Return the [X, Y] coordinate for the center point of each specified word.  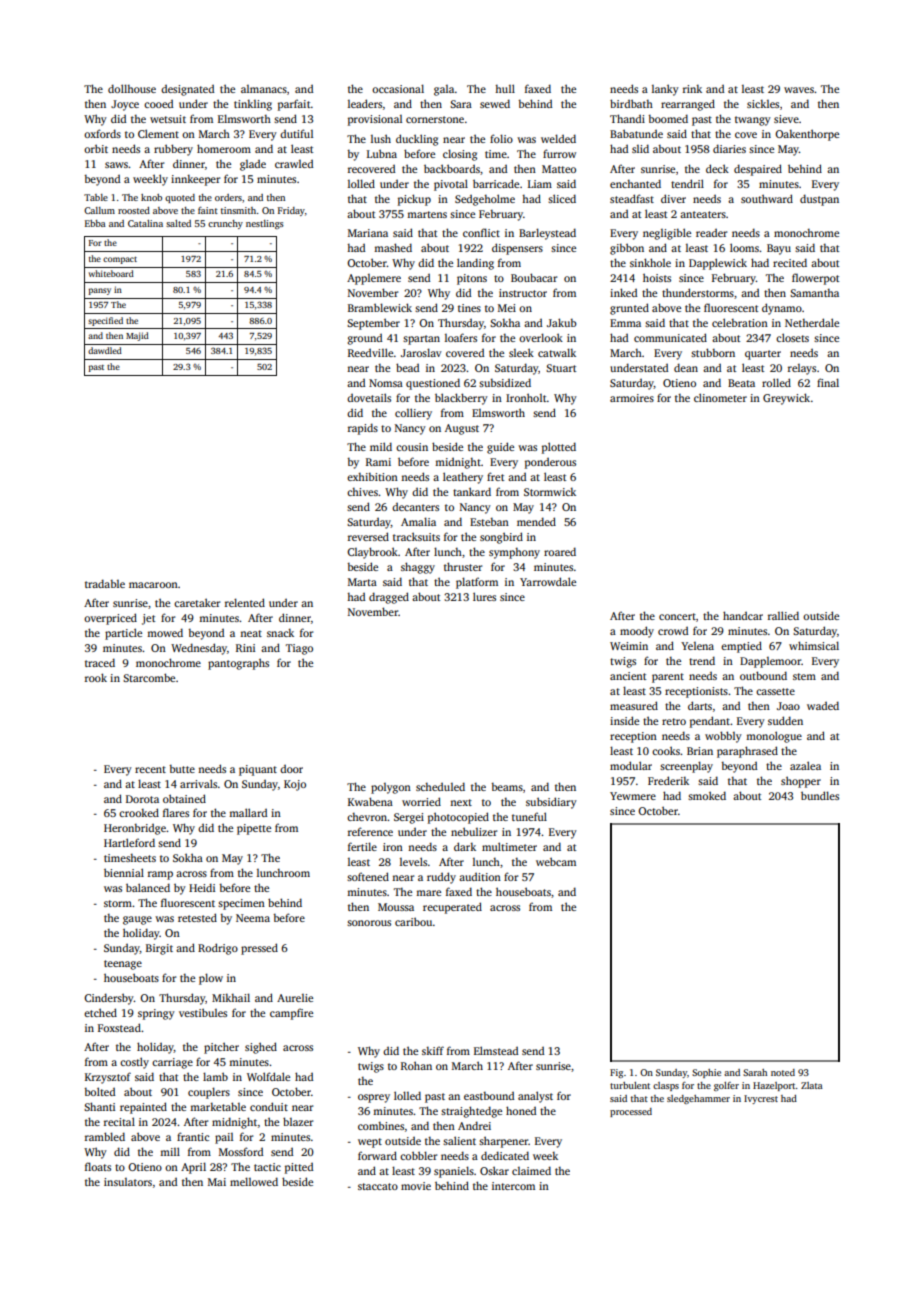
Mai [217, 1182]
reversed [368, 536]
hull [505, 88]
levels [413, 861]
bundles [820, 795]
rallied [783, 615]
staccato [378, 1186]
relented [245, 602]
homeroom [224, 148]
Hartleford [129, 842]
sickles [763, 103]
